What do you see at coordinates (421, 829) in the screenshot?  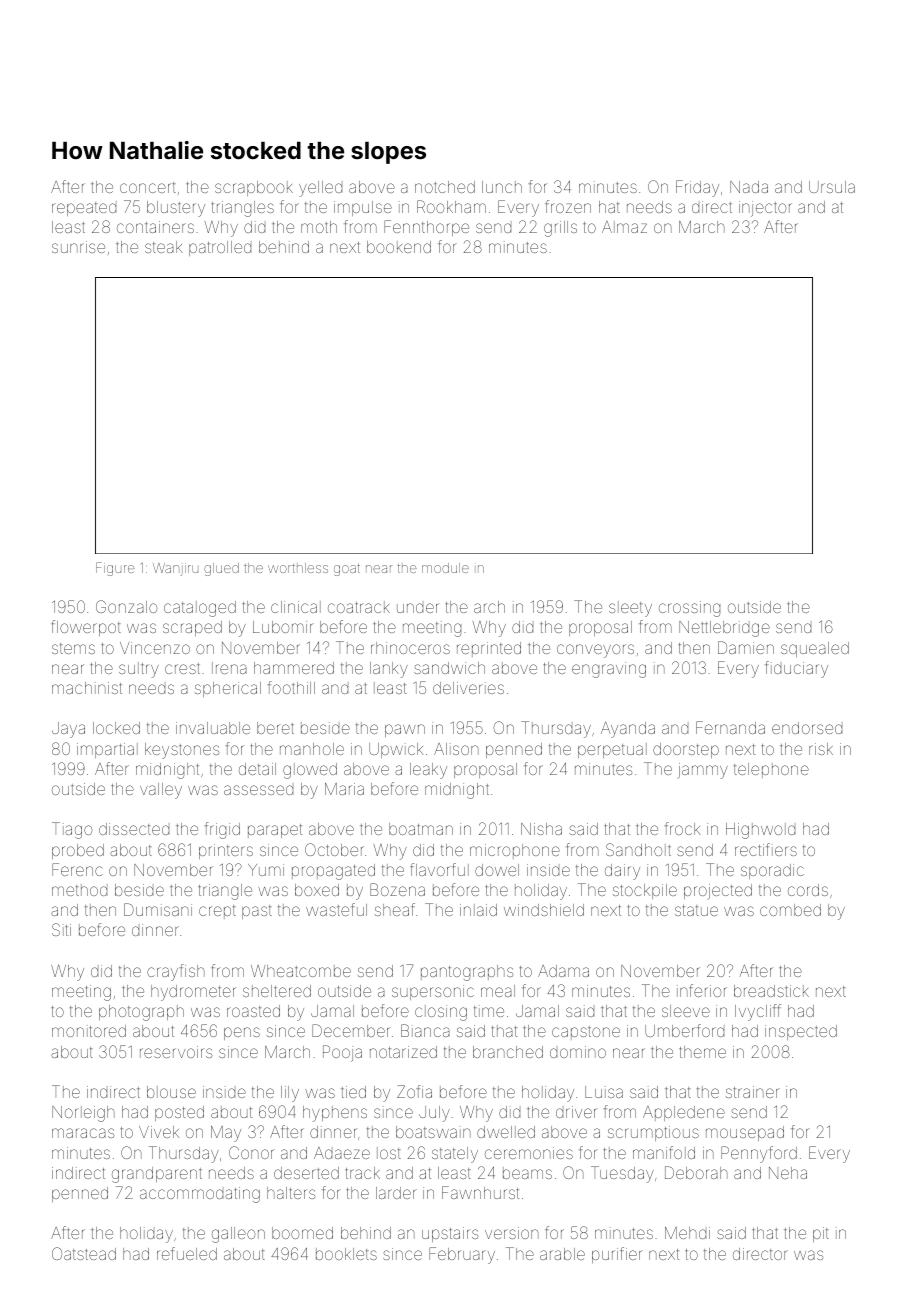 I see `boatman` at bounding box center [421, 829].
